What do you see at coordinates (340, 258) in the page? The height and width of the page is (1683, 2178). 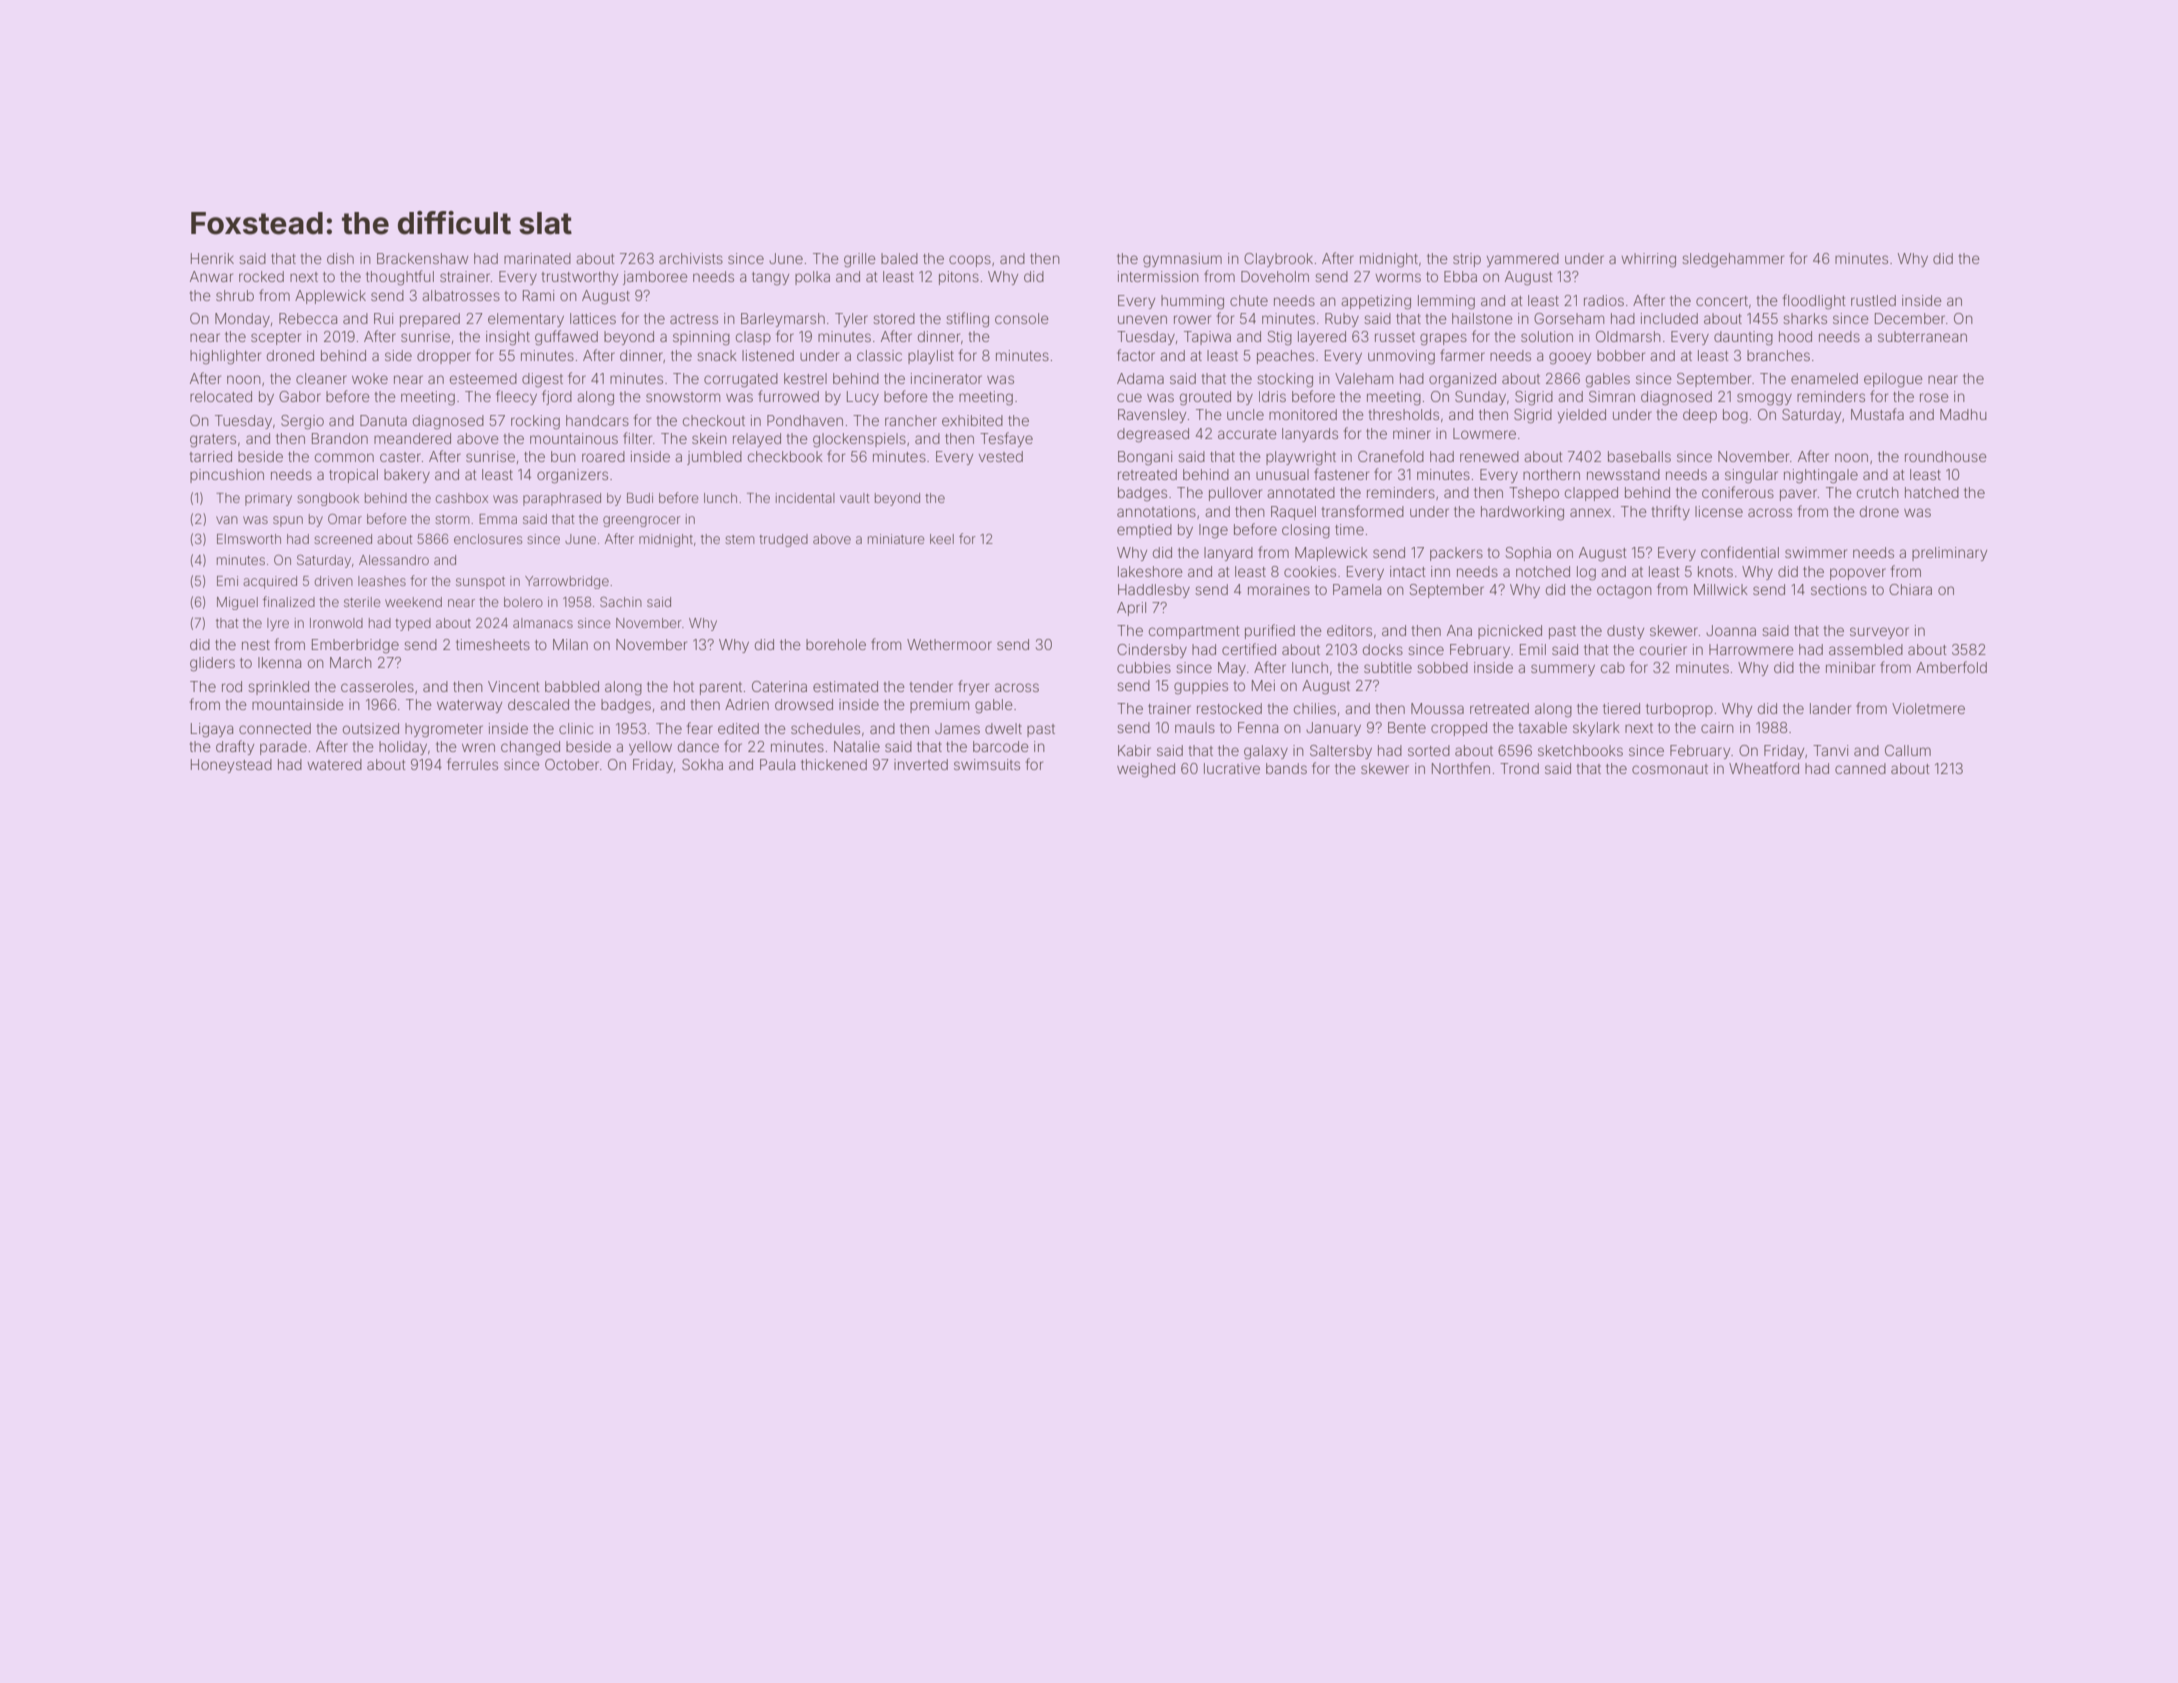 I see `dish` at bounding box center [340, 258].
